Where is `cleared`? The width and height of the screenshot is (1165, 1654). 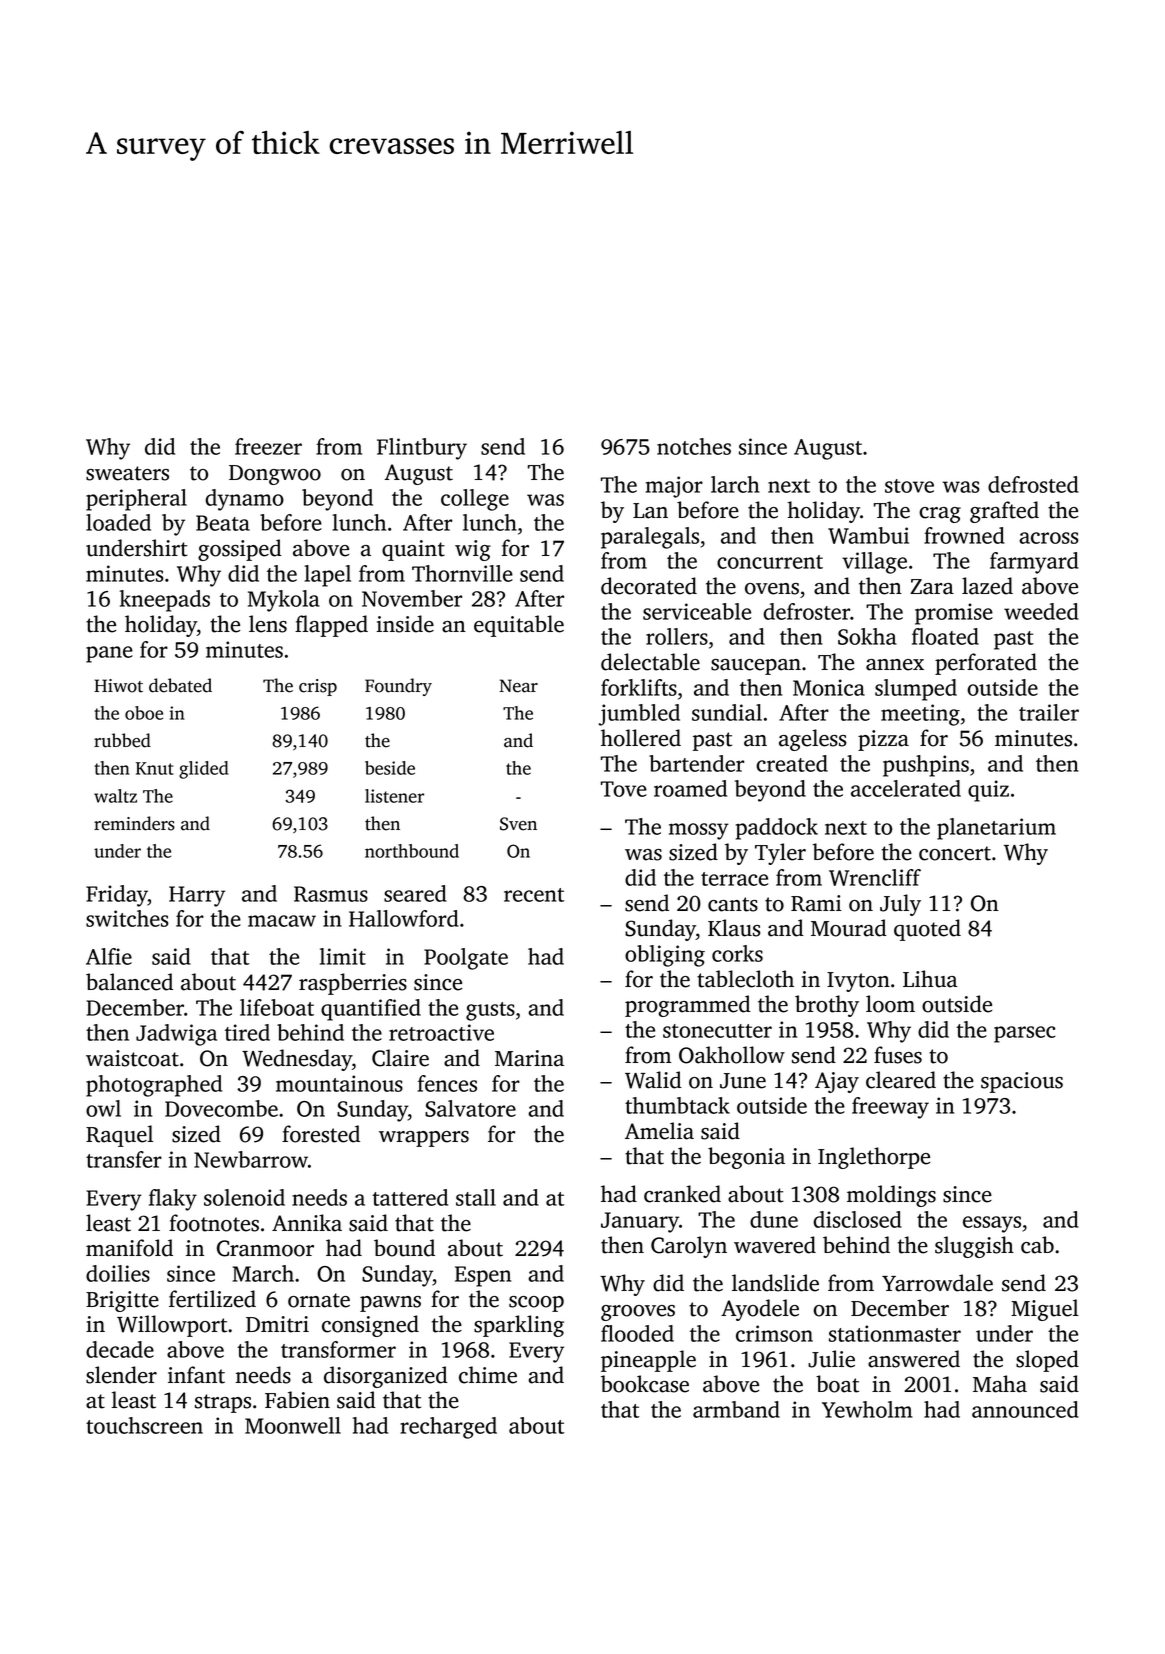
cleared is located at coordinates (901, 1080).
